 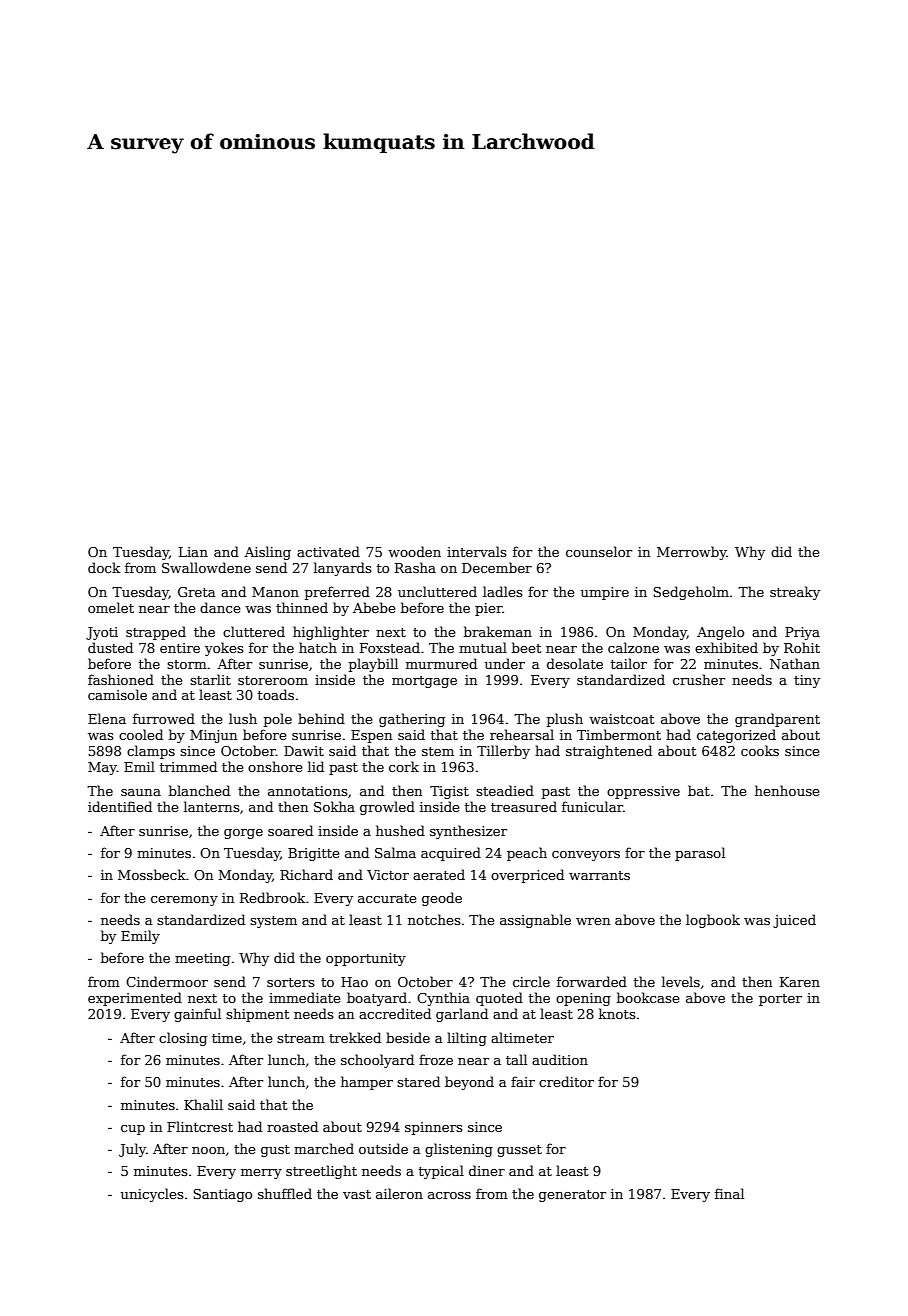 What do you see at coordinates (243, 834) in the screenshot?
I see `gorge` at bounding box center [243, 834].
